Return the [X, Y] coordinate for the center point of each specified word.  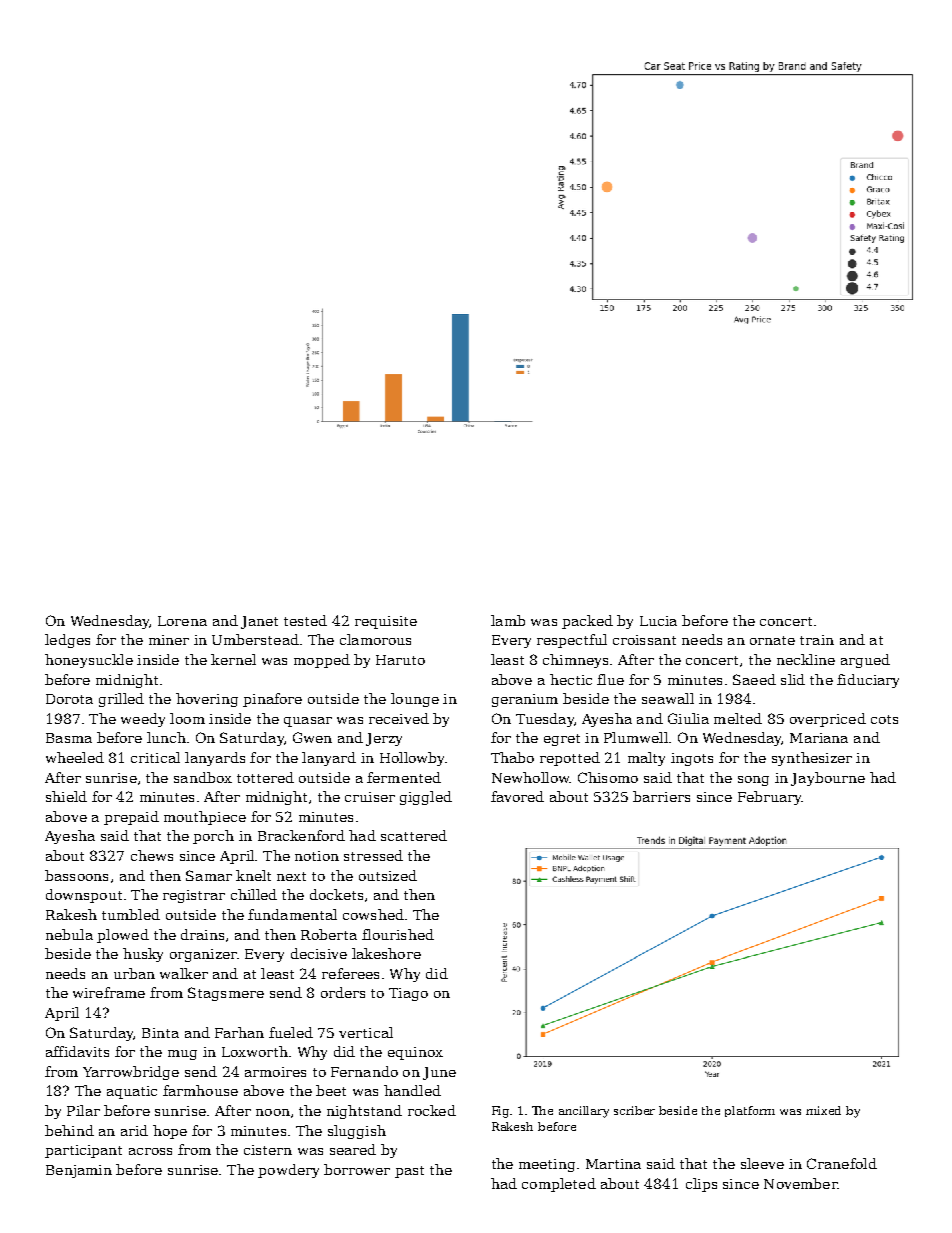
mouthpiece [205, 818]
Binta [160, 1033]
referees [350, 973]
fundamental [292, 914]
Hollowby [412, 759]
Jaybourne [828, 779]
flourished [398, 934]
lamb [508, 620]
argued [865, 661]
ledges [67, 641]
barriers [661, 796]
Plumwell [636, 737]
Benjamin [79, 1171]
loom [187, 718]
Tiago [408, 994]
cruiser [370, 797]
